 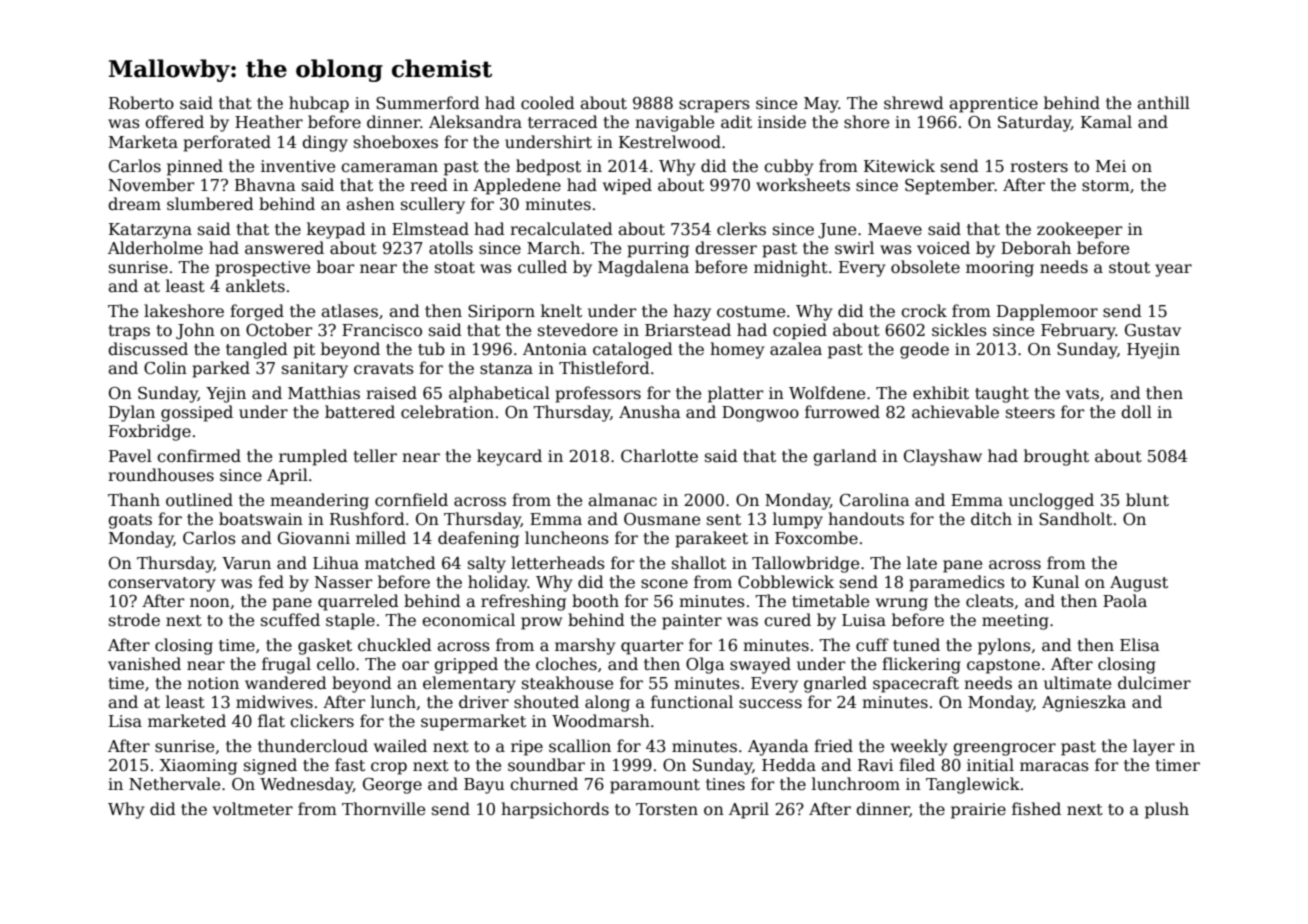 What do you see at coordinates (1106, 121) in the screenshot?
I see `Kamal` at bounding box center [1106, 121].
